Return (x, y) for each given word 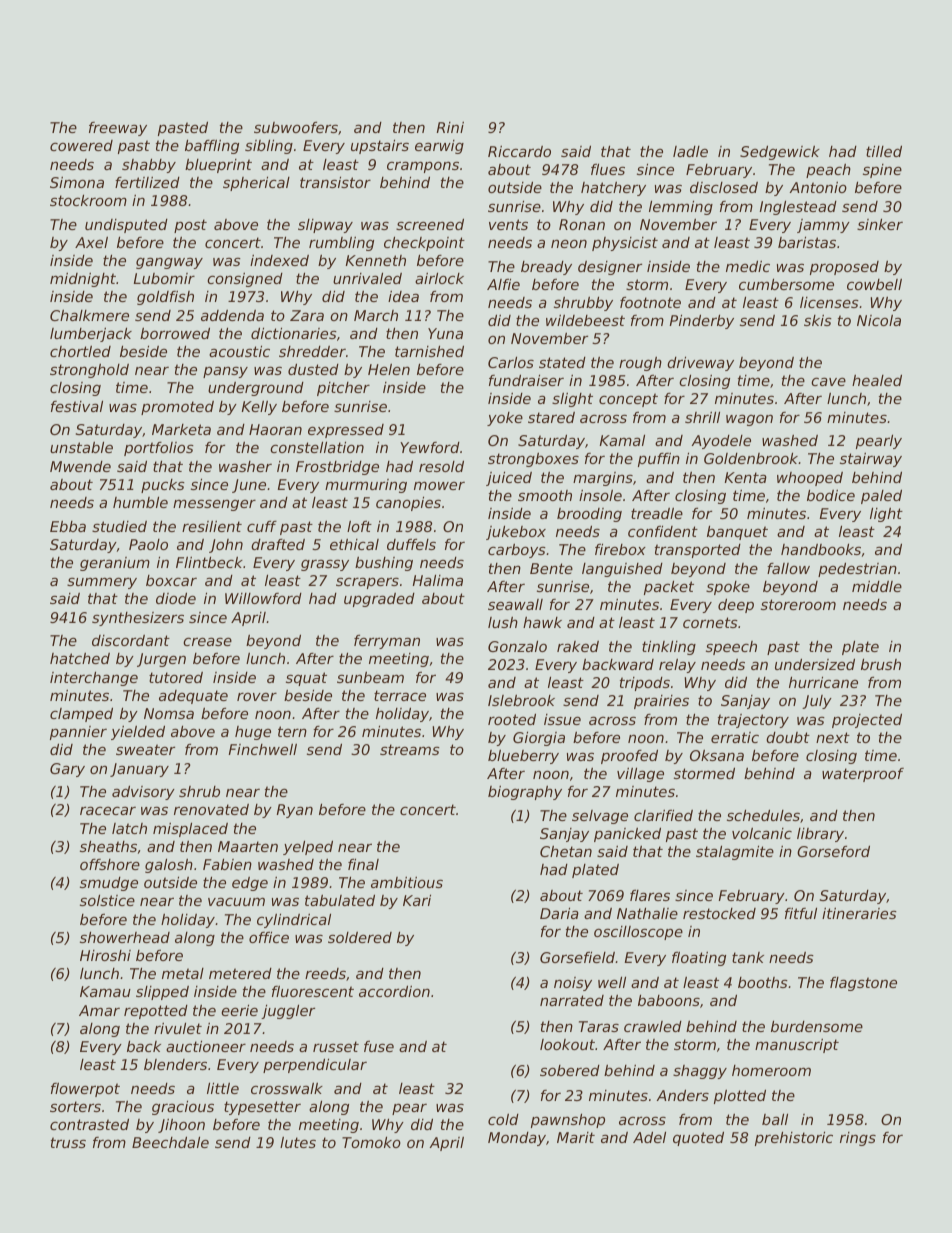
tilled (884, 151)
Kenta (746, 477)
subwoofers (296, 127)
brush (881, 664)
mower (439, 486)
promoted (177, 408)
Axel (91, 242)
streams (410, 749)
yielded (138, 733)
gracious (183, 1108)
